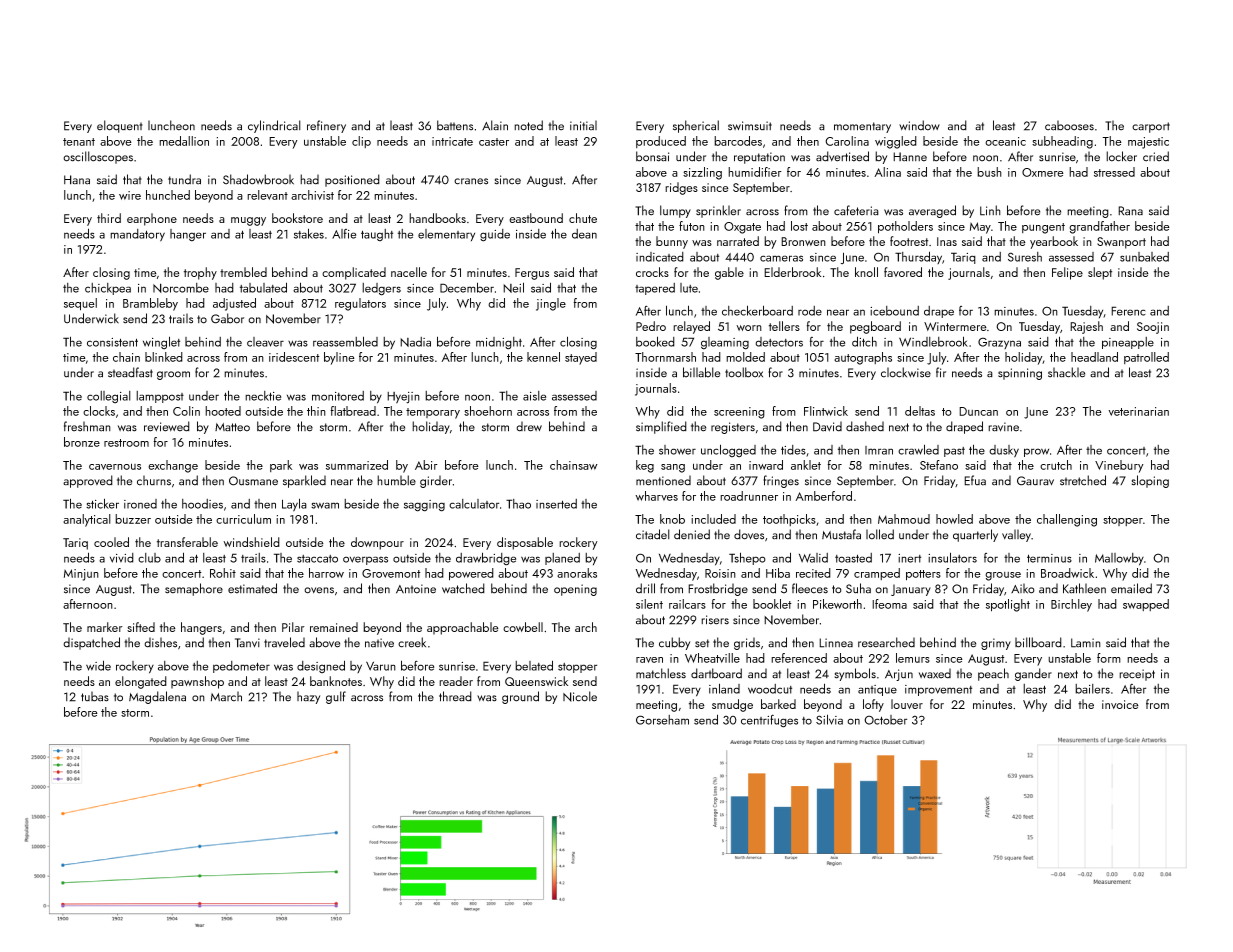 This screenshot has width=1233, height=952. Describe the element at coordinates (1069, 125) in the screenshot. I see `cabooses` at that location.
